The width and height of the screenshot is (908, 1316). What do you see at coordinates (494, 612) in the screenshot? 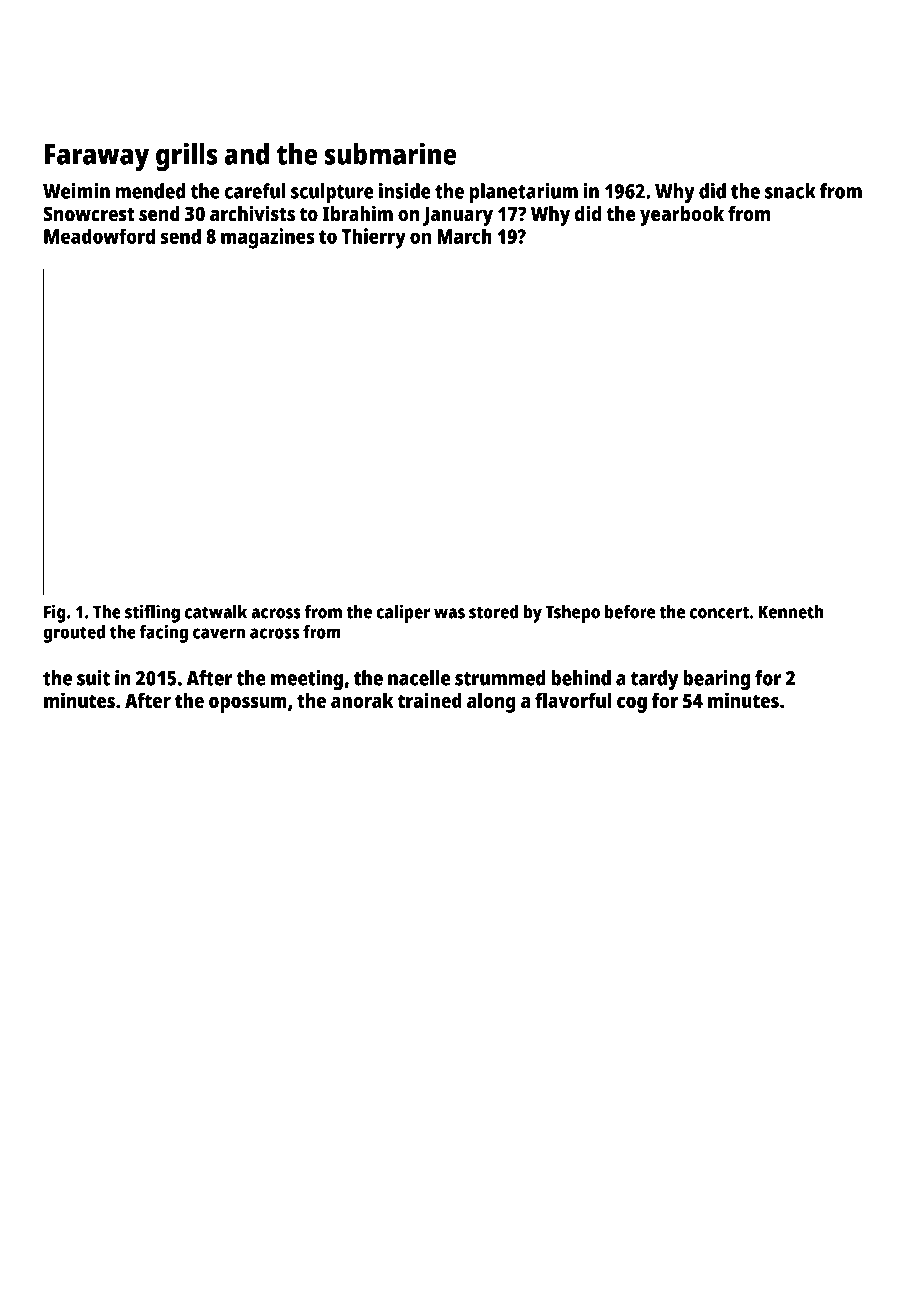
I see `stored` at bounding box center [494, 612].
